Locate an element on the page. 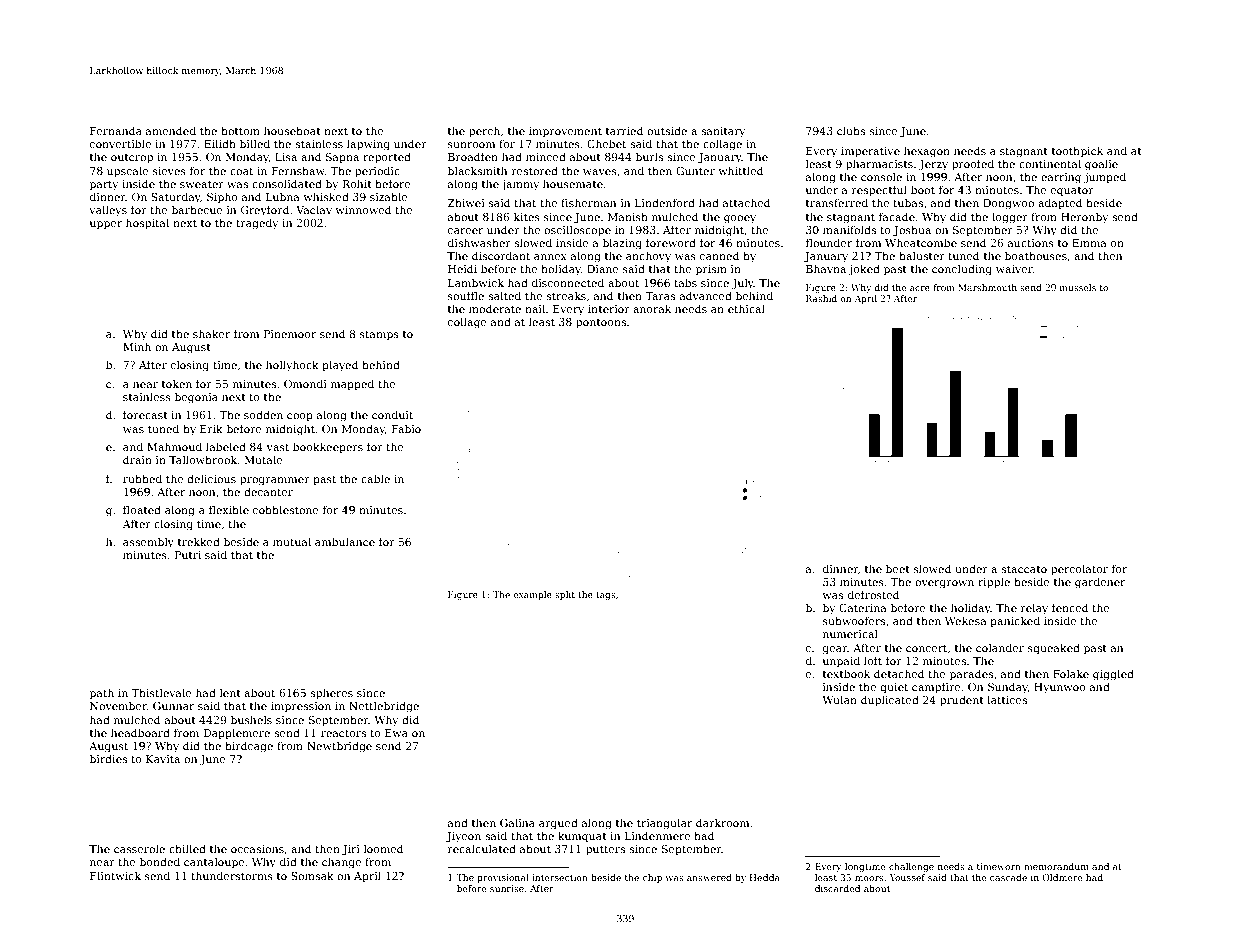  ethical is located at coordinates (746, 308).
